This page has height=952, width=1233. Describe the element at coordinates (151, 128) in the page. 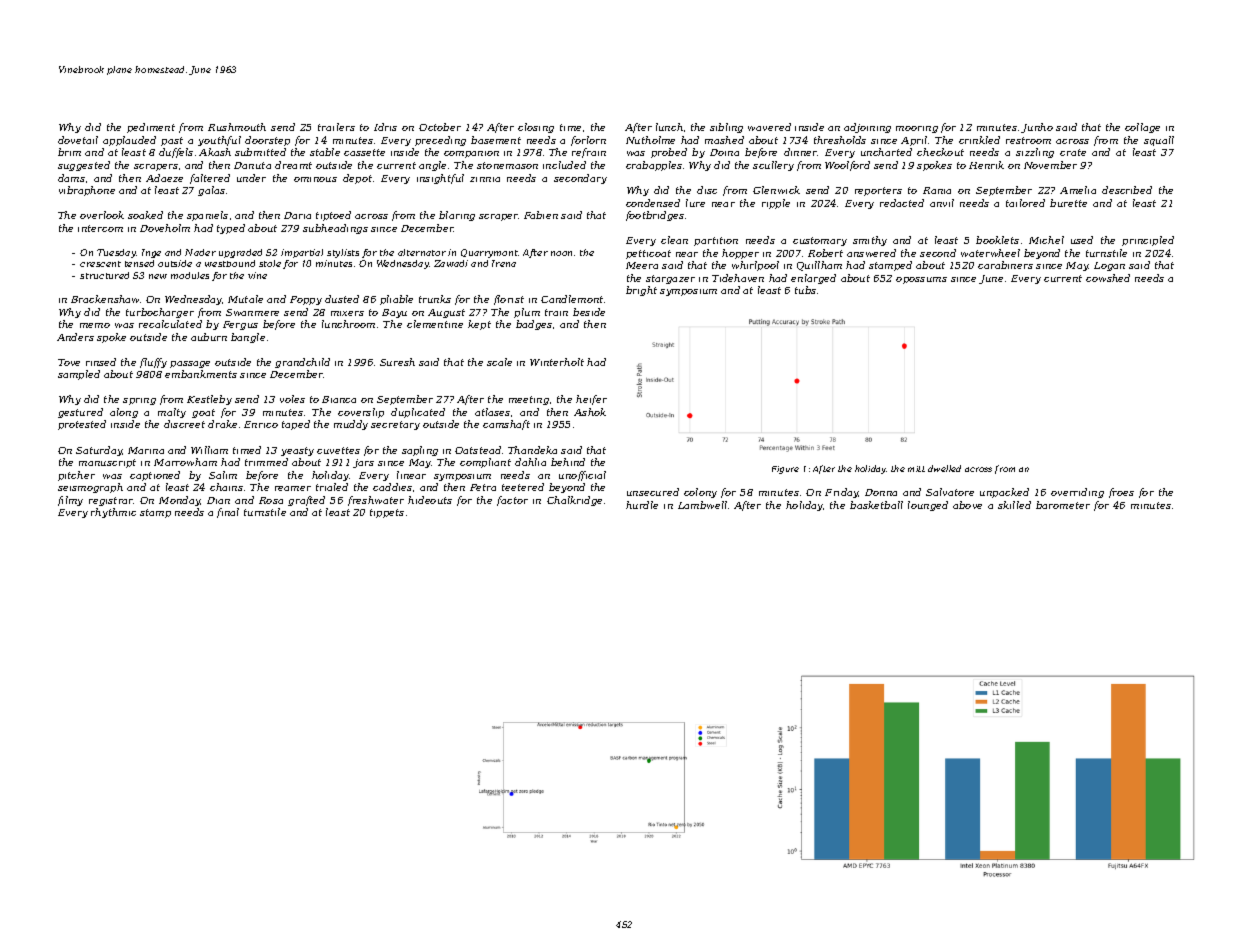

I see `pediment` at that location.
